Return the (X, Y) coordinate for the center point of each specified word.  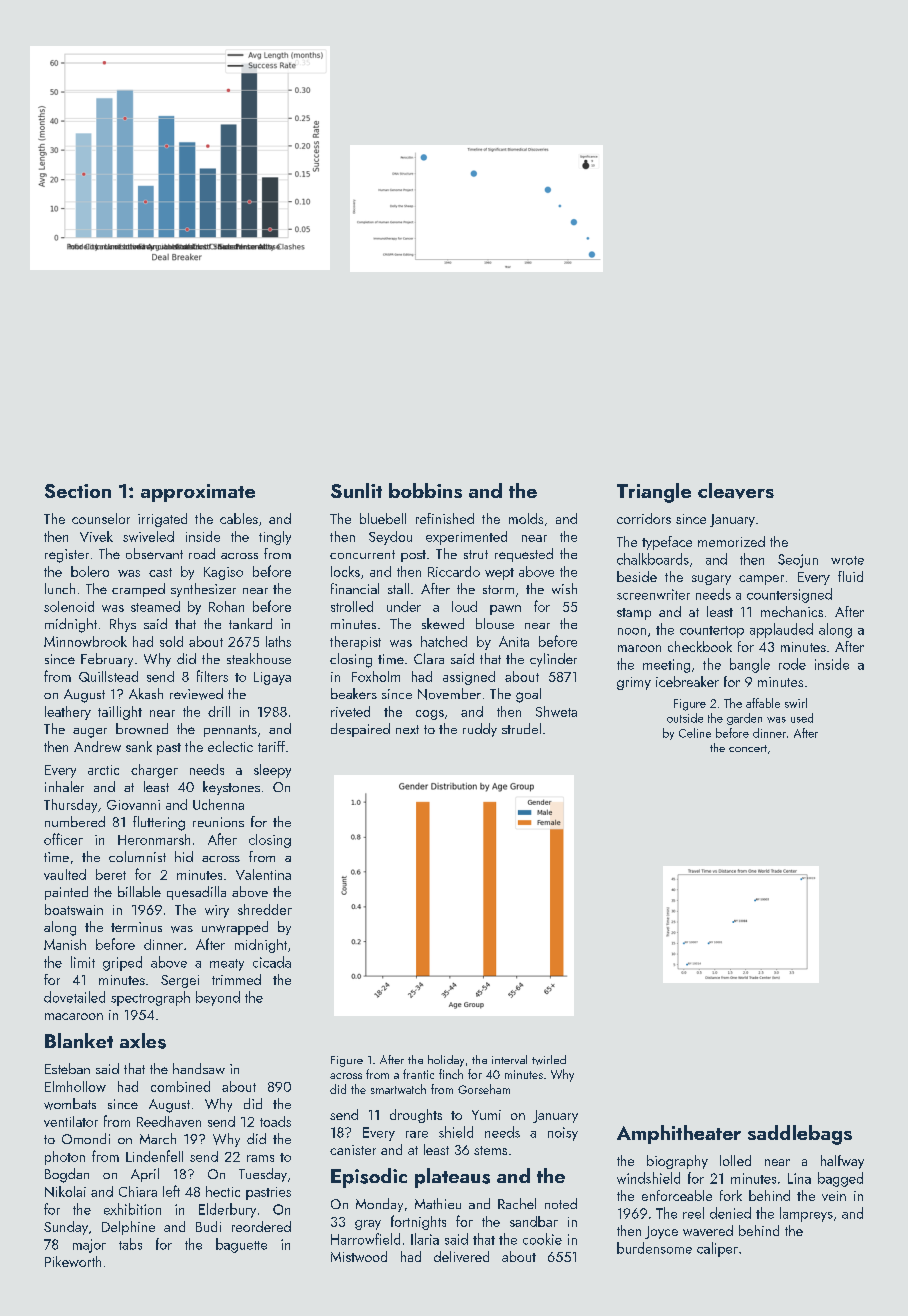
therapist (355, 643)
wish (564, 588)
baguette (241, 1245)
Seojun (798, 561)
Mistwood (359, 1256)
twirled (549, 1060)
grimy (634, 683)
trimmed (236, 979)
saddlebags (800, 1135)
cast (160, 572)
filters (212, 676)
